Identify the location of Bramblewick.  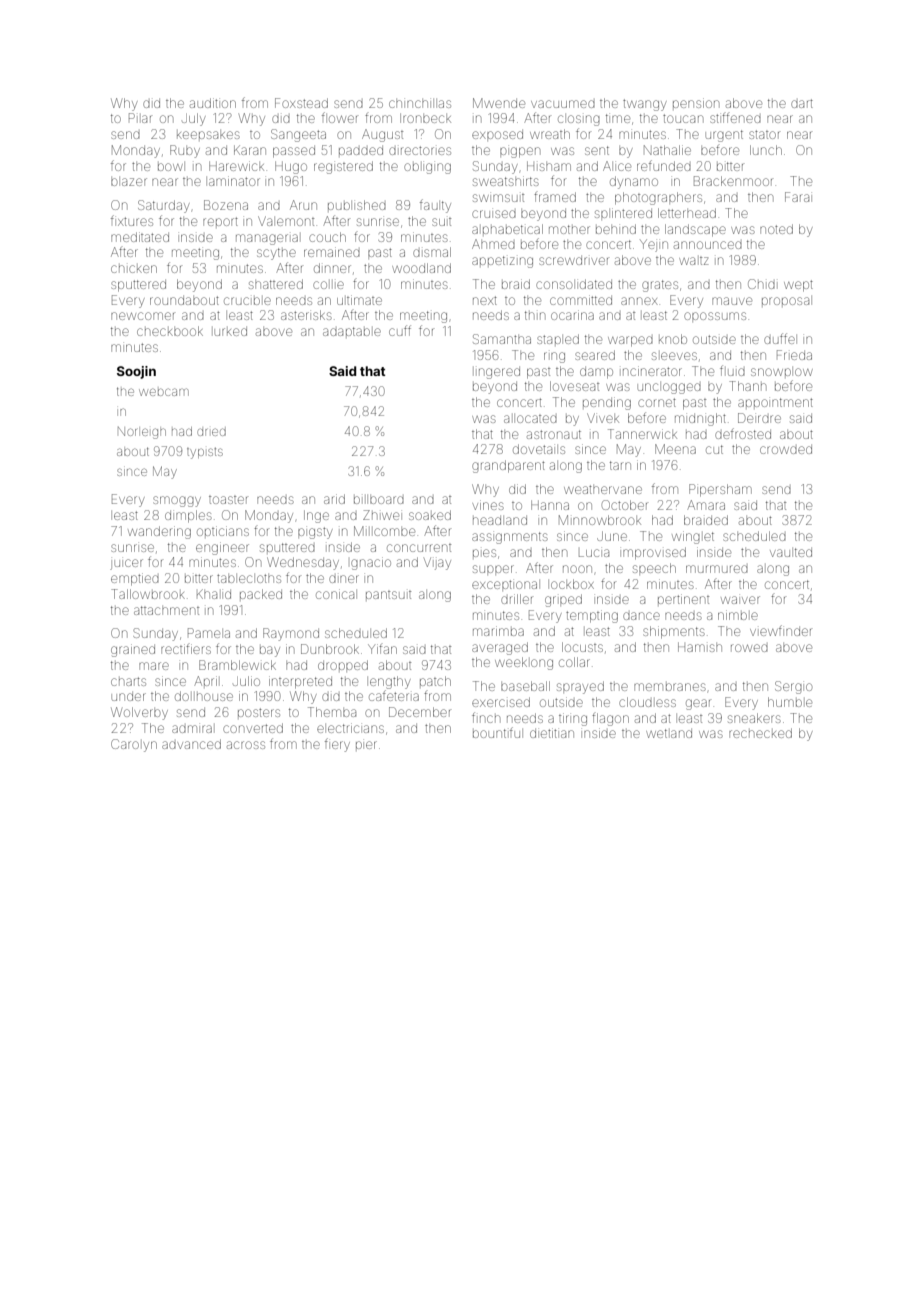
(237, 665).
